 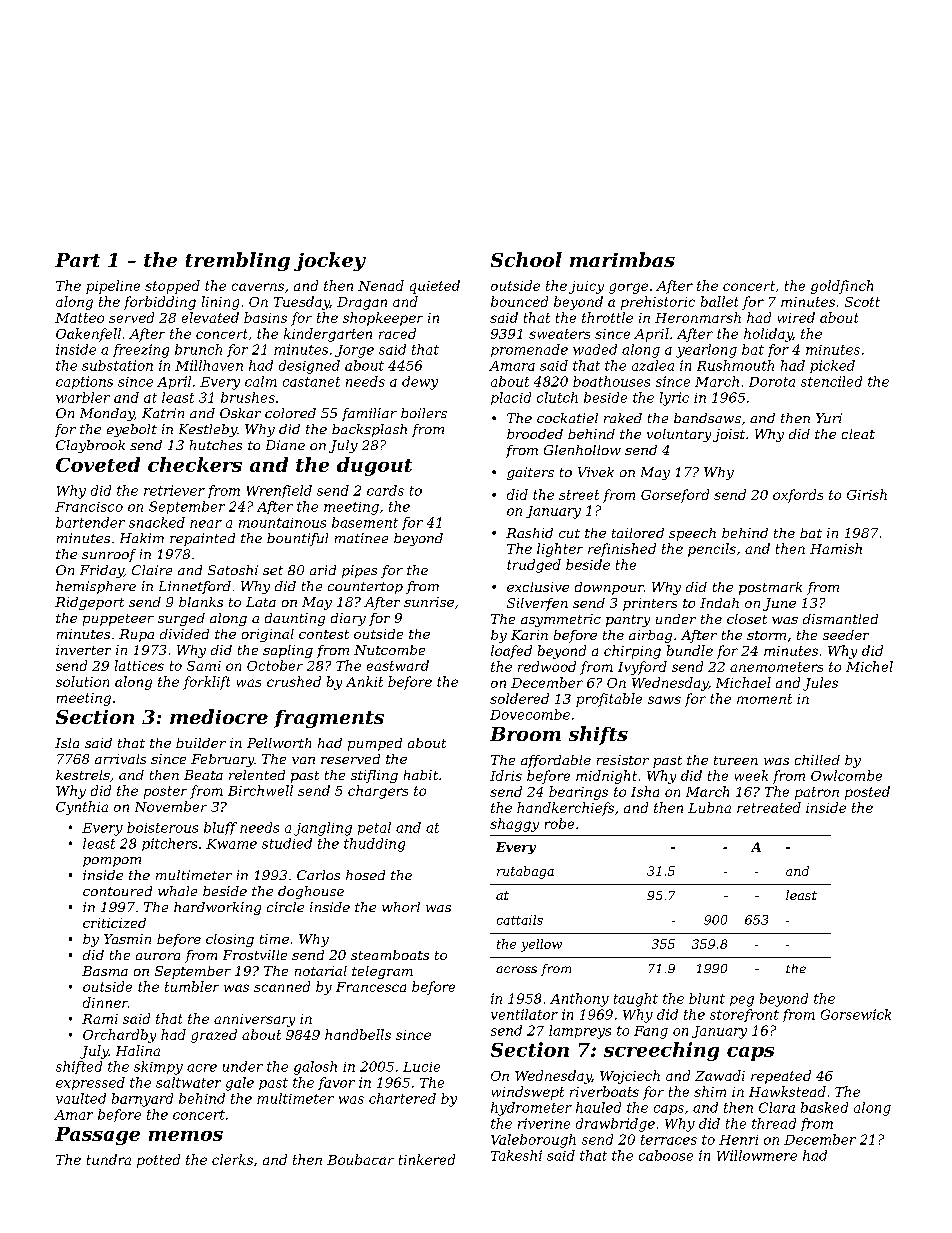 What do you see at coordinates (519, 301) in the screenshot?
I see `bounced` at bounding box center [519, 301].
